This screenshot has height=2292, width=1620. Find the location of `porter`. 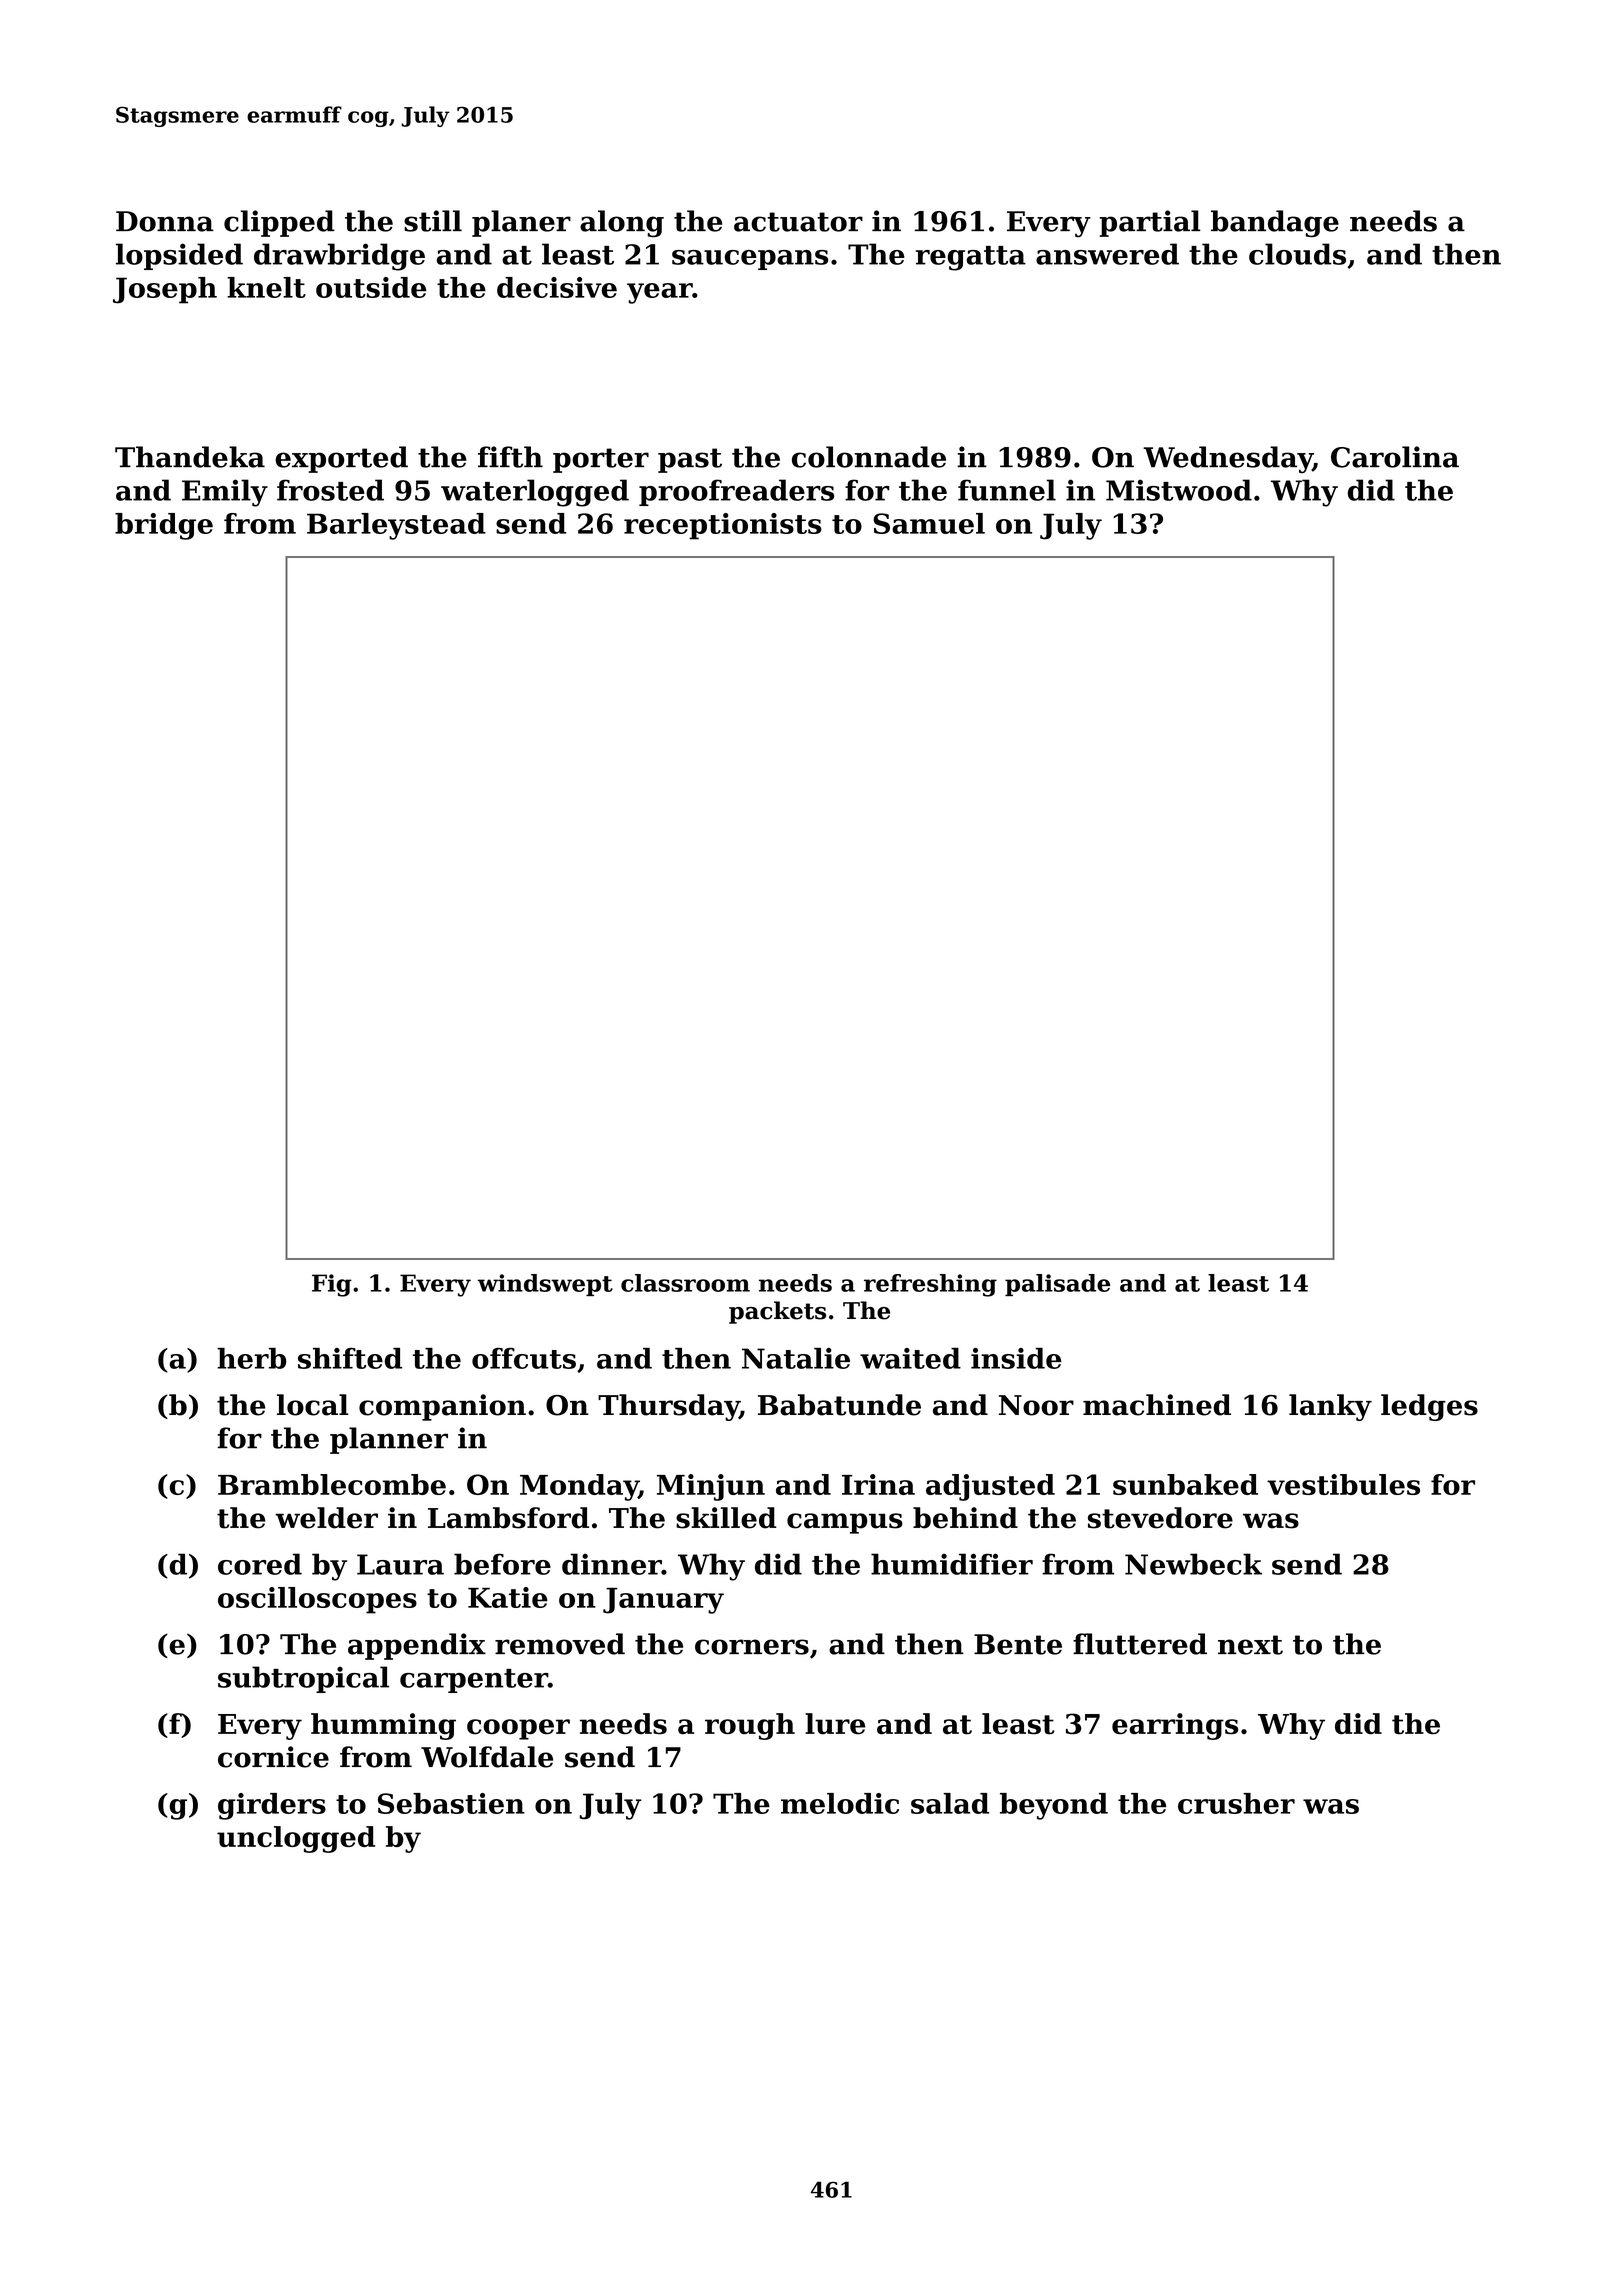

porter is located at coordinates (601, 460).
